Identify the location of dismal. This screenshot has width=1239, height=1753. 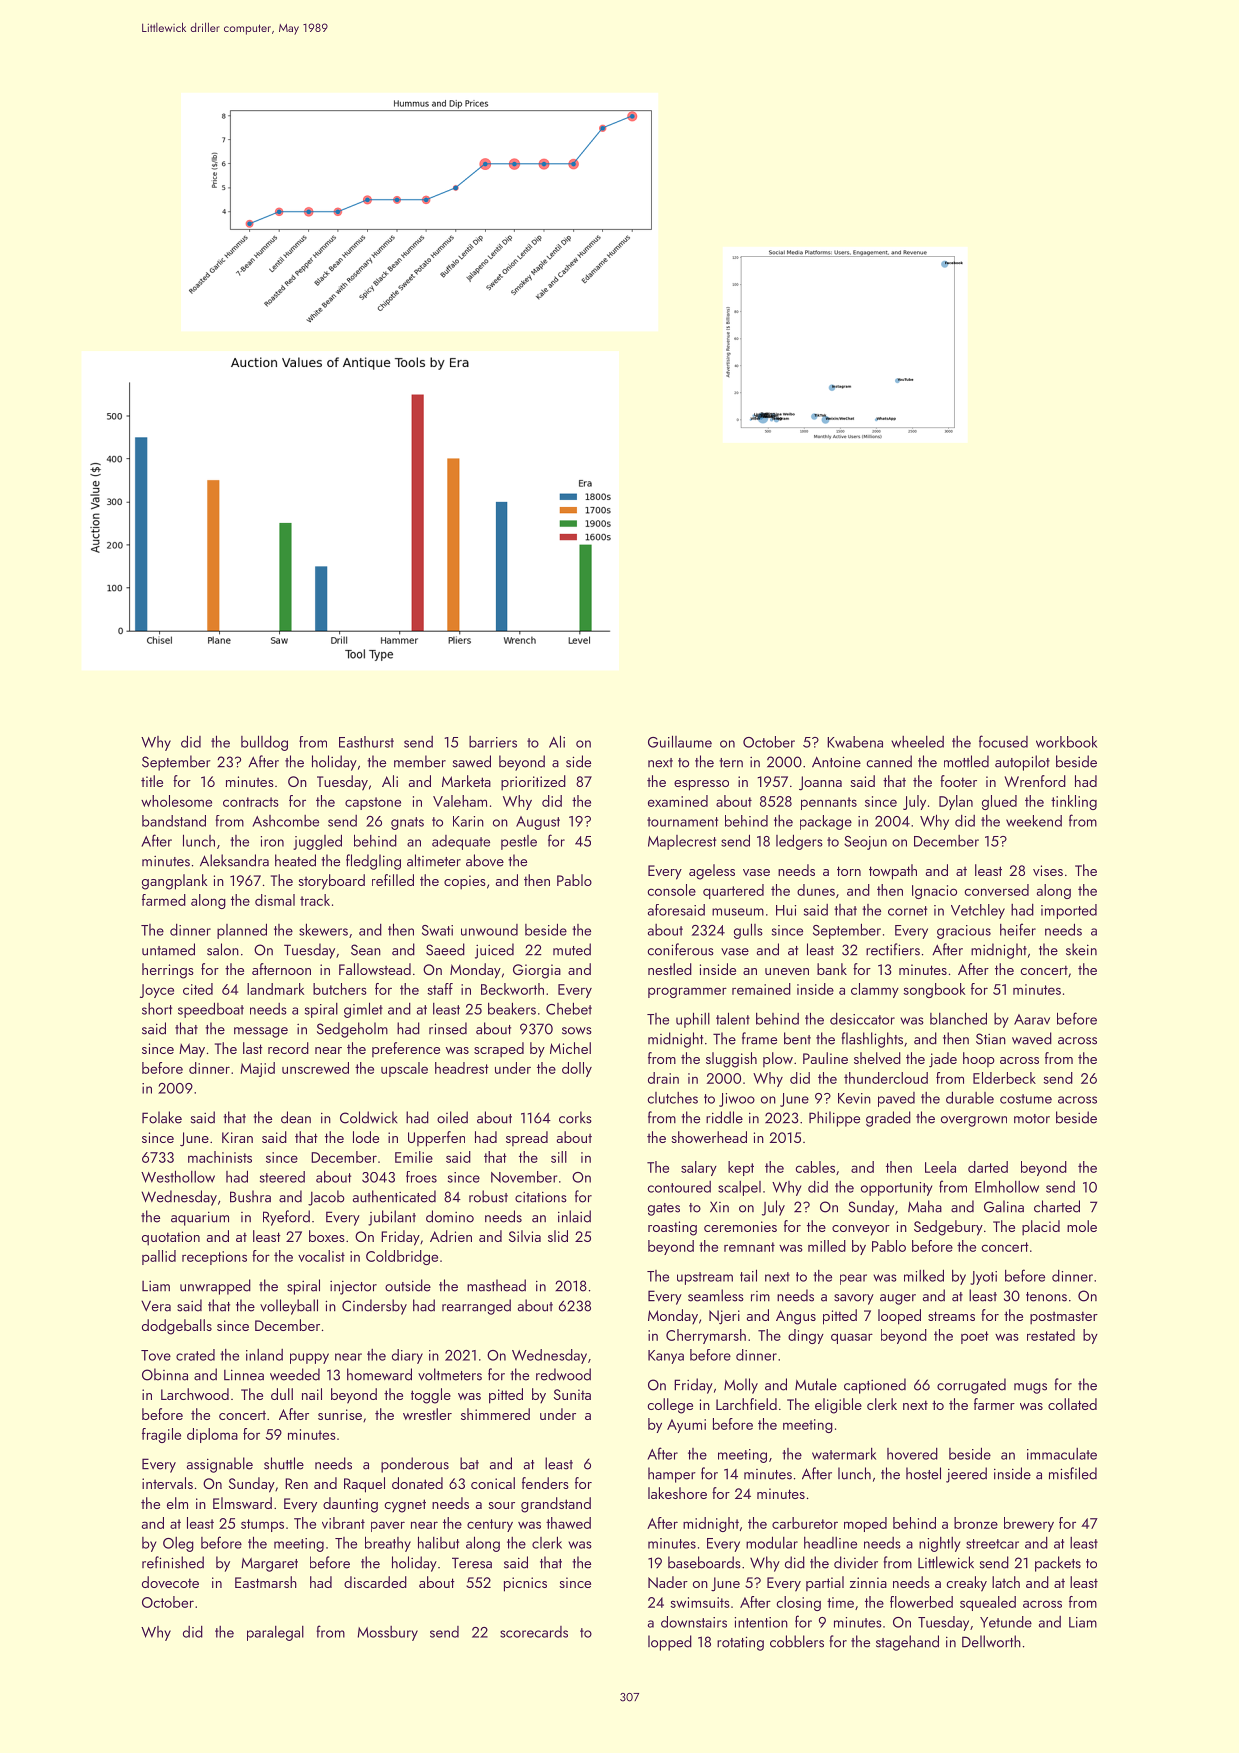
(275, 900).
